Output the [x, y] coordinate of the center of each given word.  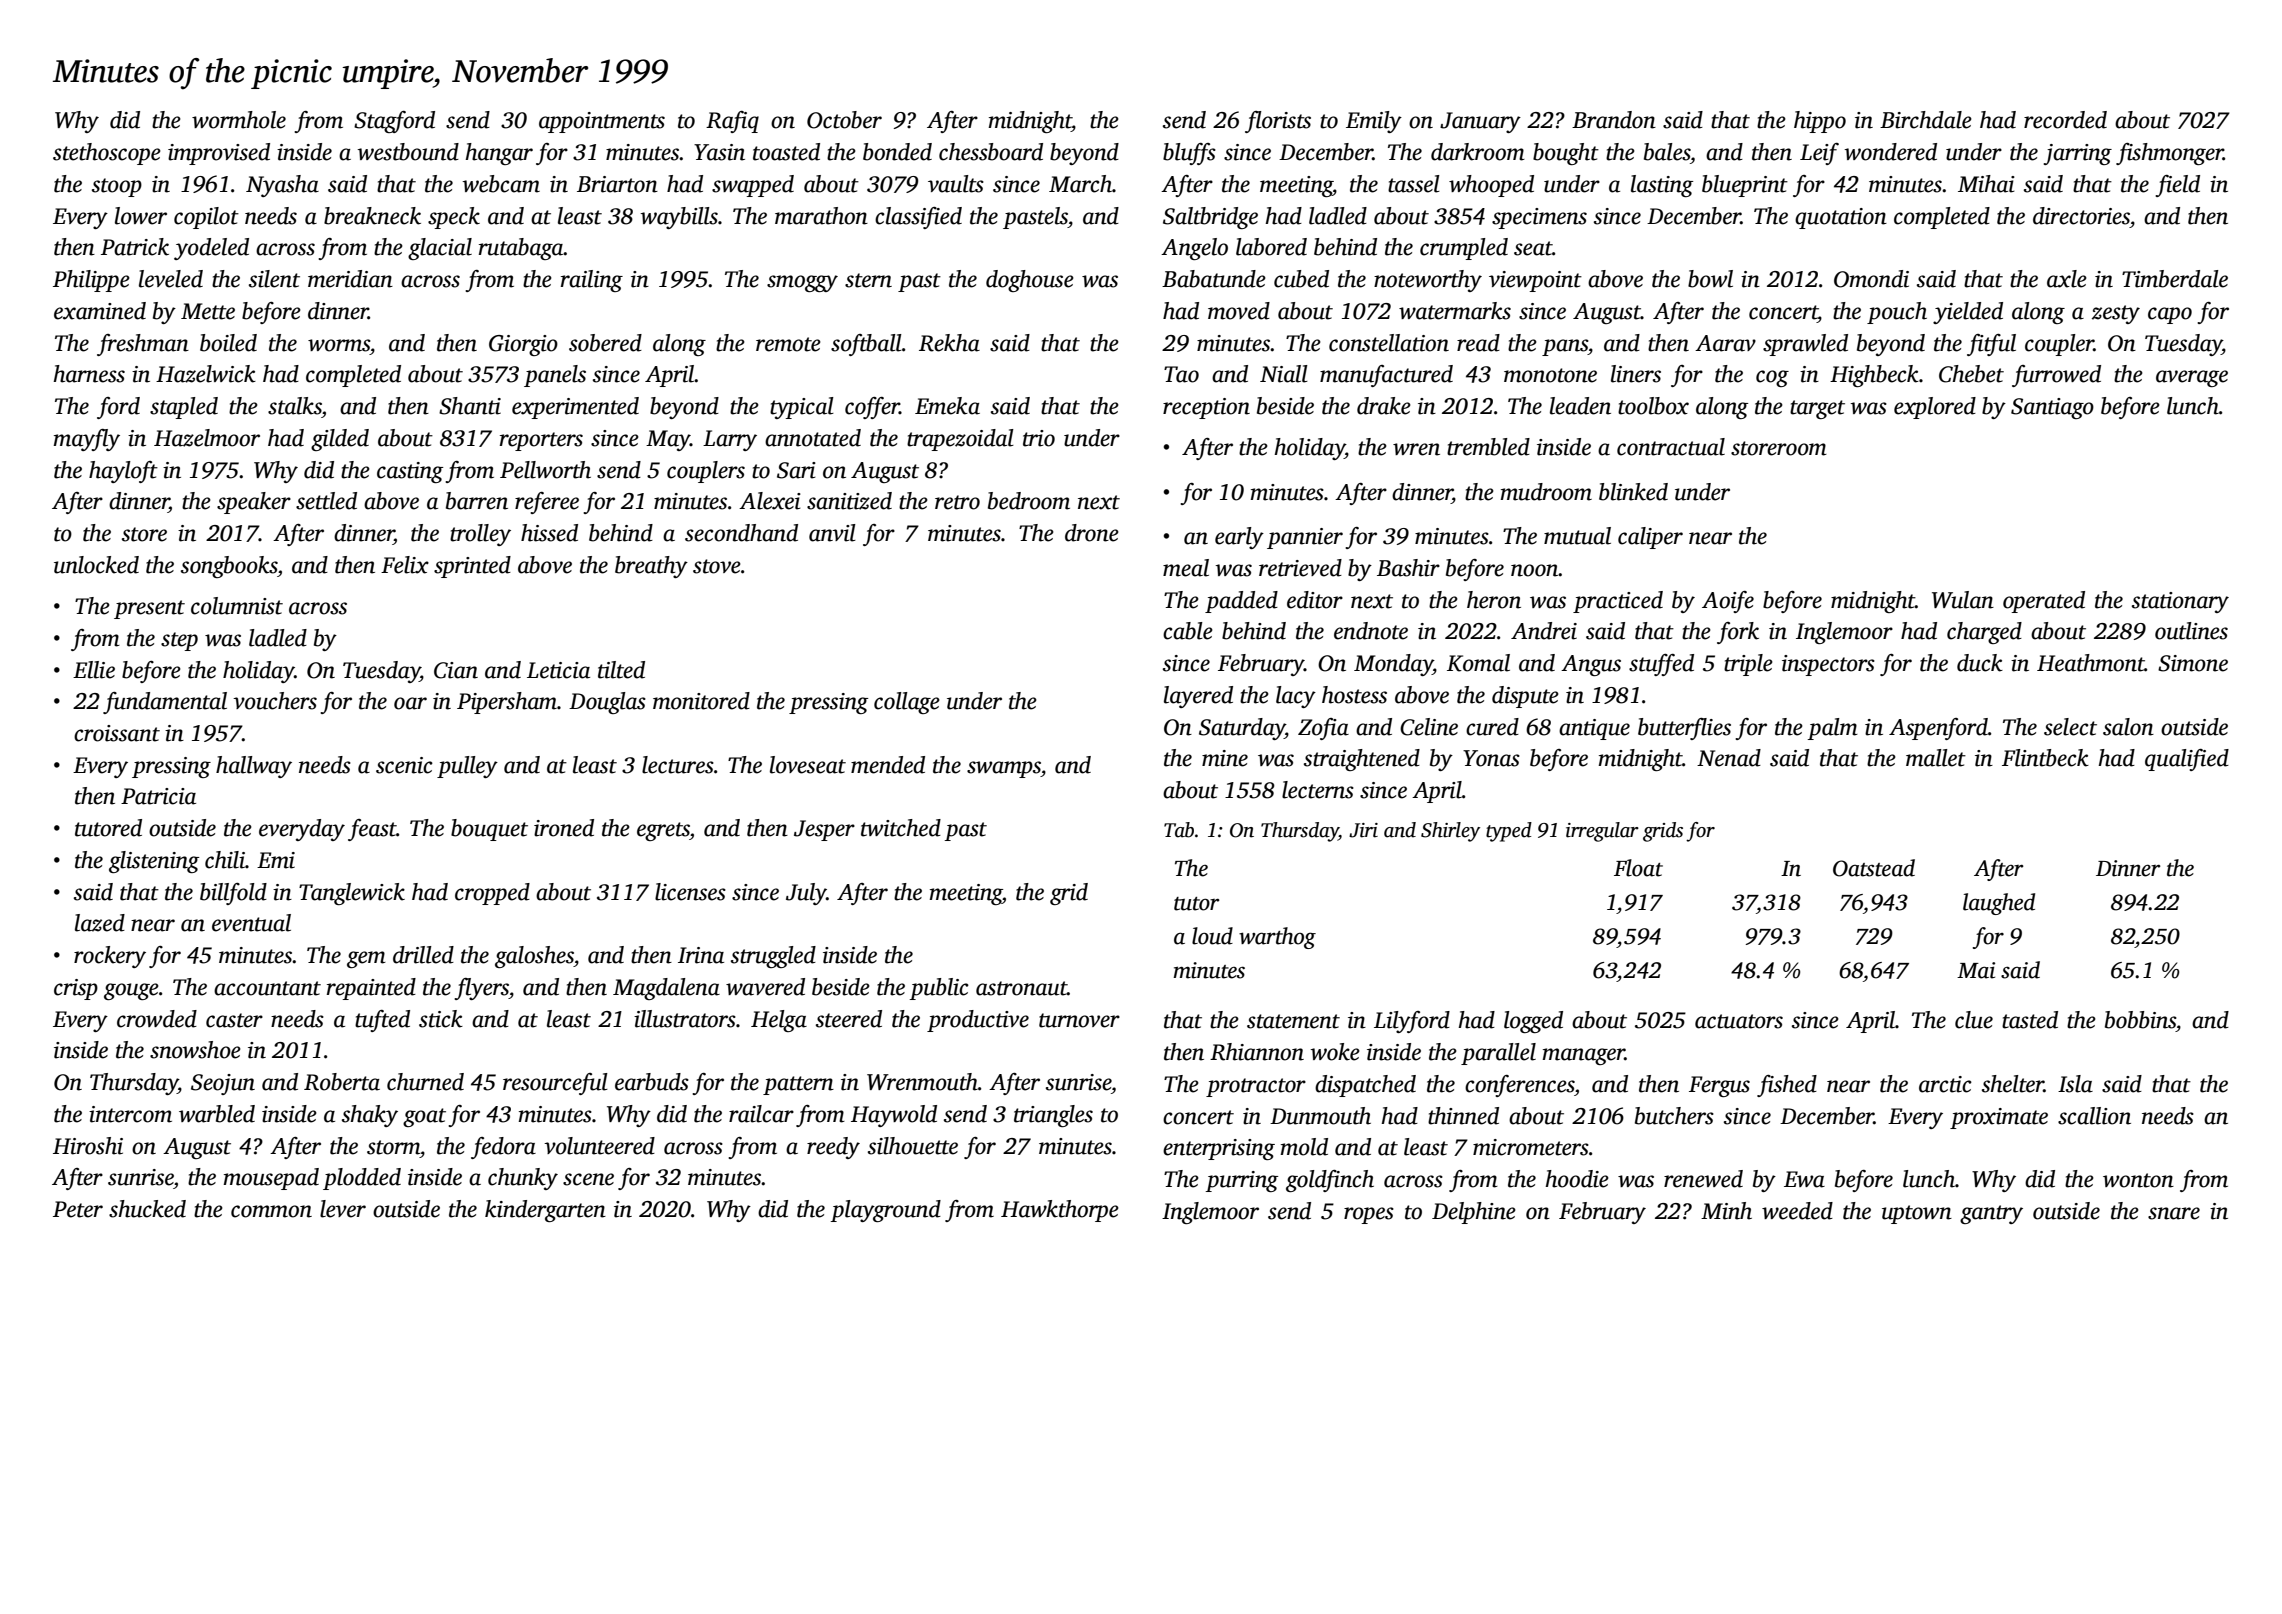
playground [885, 1211]
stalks [295, 406]
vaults [956, 184]
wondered [1890, 152]
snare [2174, 1213]
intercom [130, 1114]
